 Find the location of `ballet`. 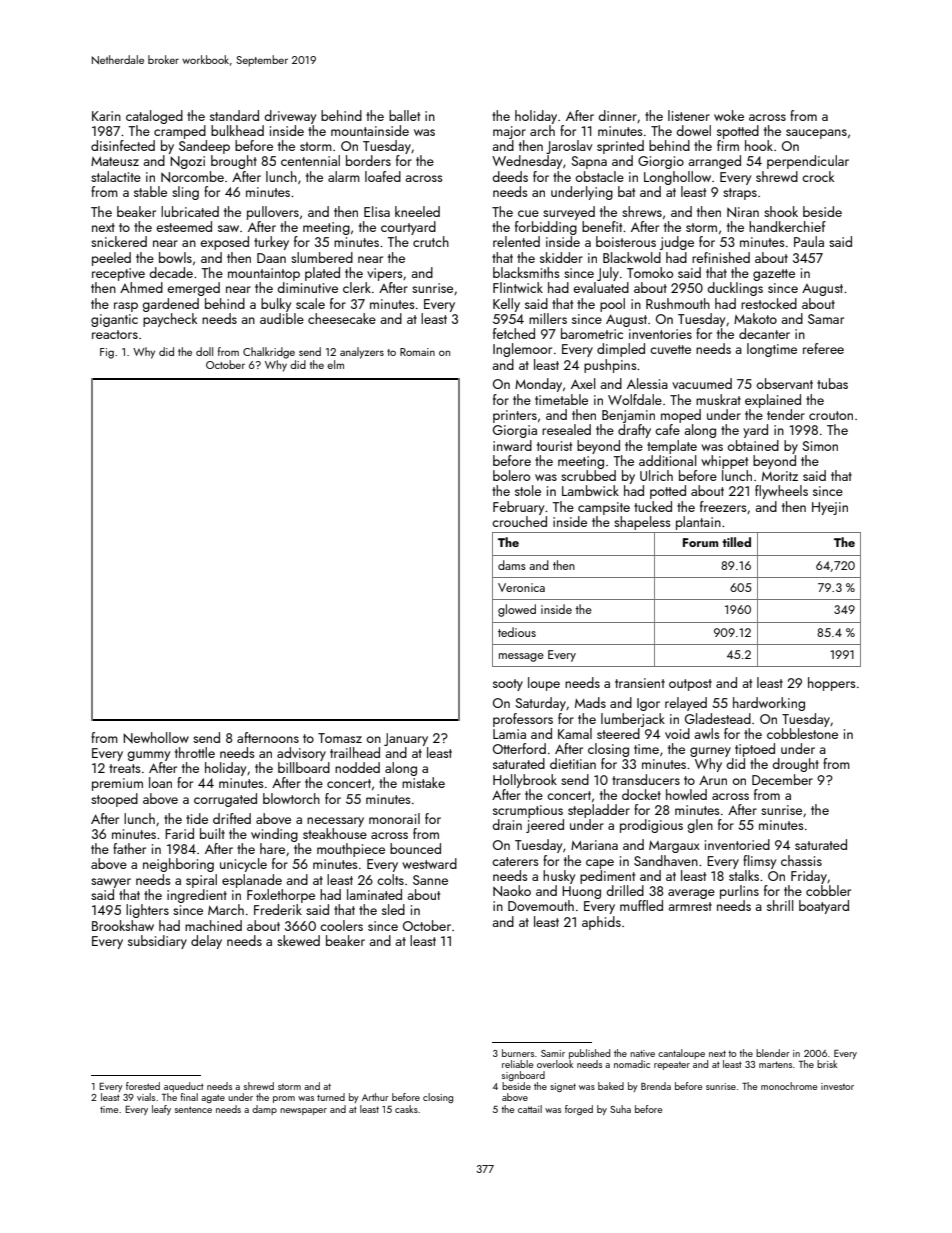

ballet is located at coordinates (404, 115).
